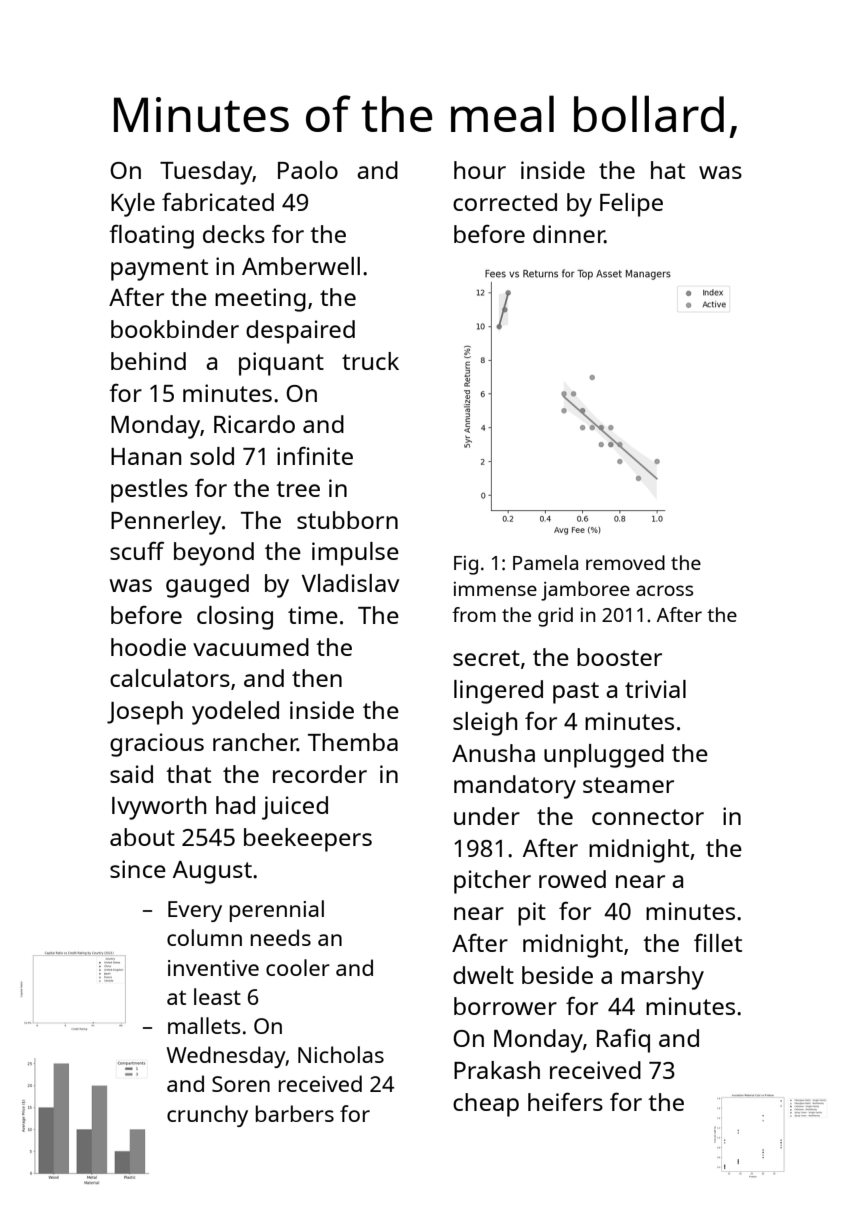  Describe the element at coordinates (159, 270) in the screenshot. I see `payment` at that location.
